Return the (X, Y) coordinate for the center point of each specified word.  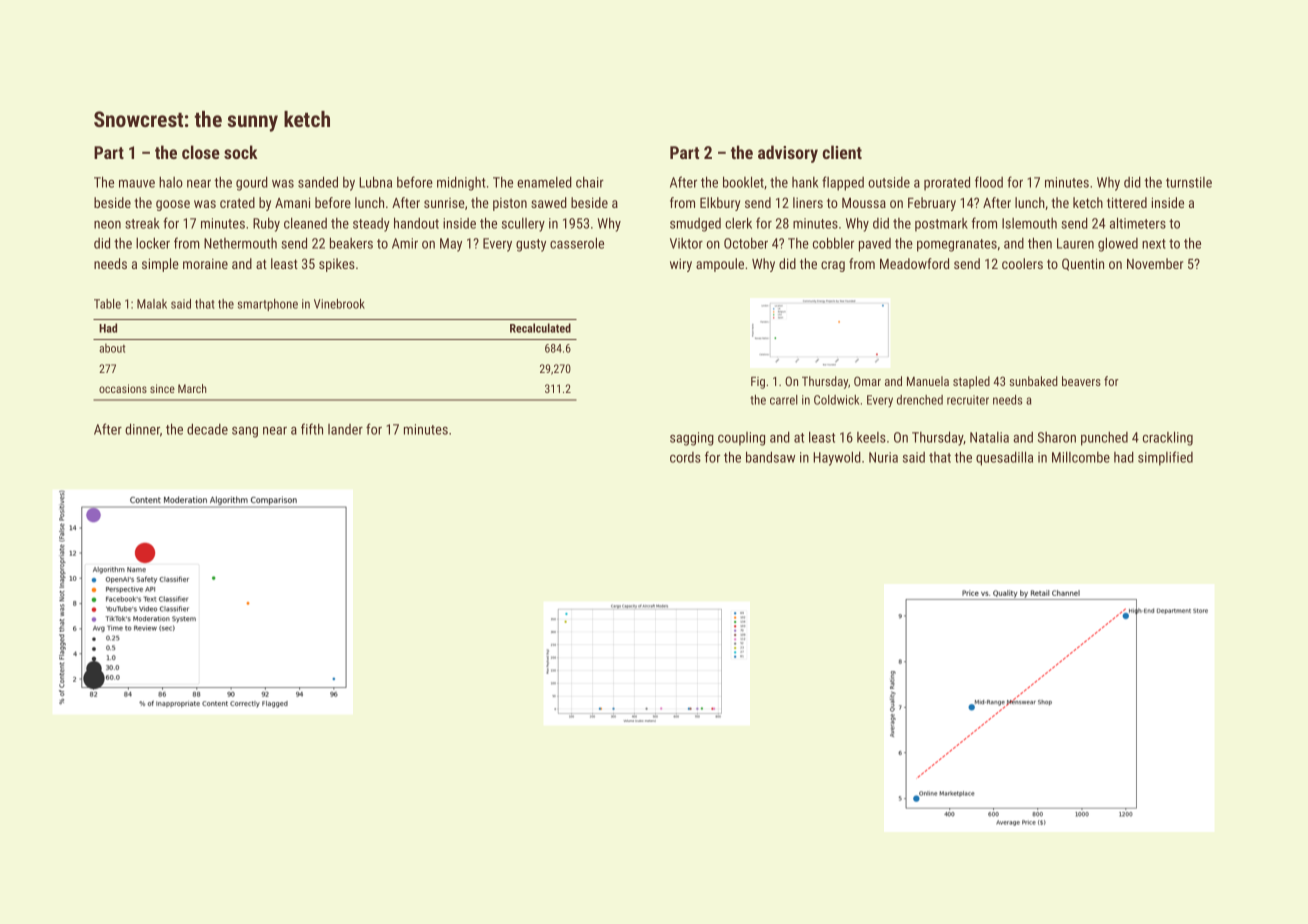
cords (685, 457)
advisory (788, 154)
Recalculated (540, 328)
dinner (142, 429)
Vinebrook (339, 304)
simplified (1165, 458)
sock (241, 152)
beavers (1081, 381)
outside (889, 182)
